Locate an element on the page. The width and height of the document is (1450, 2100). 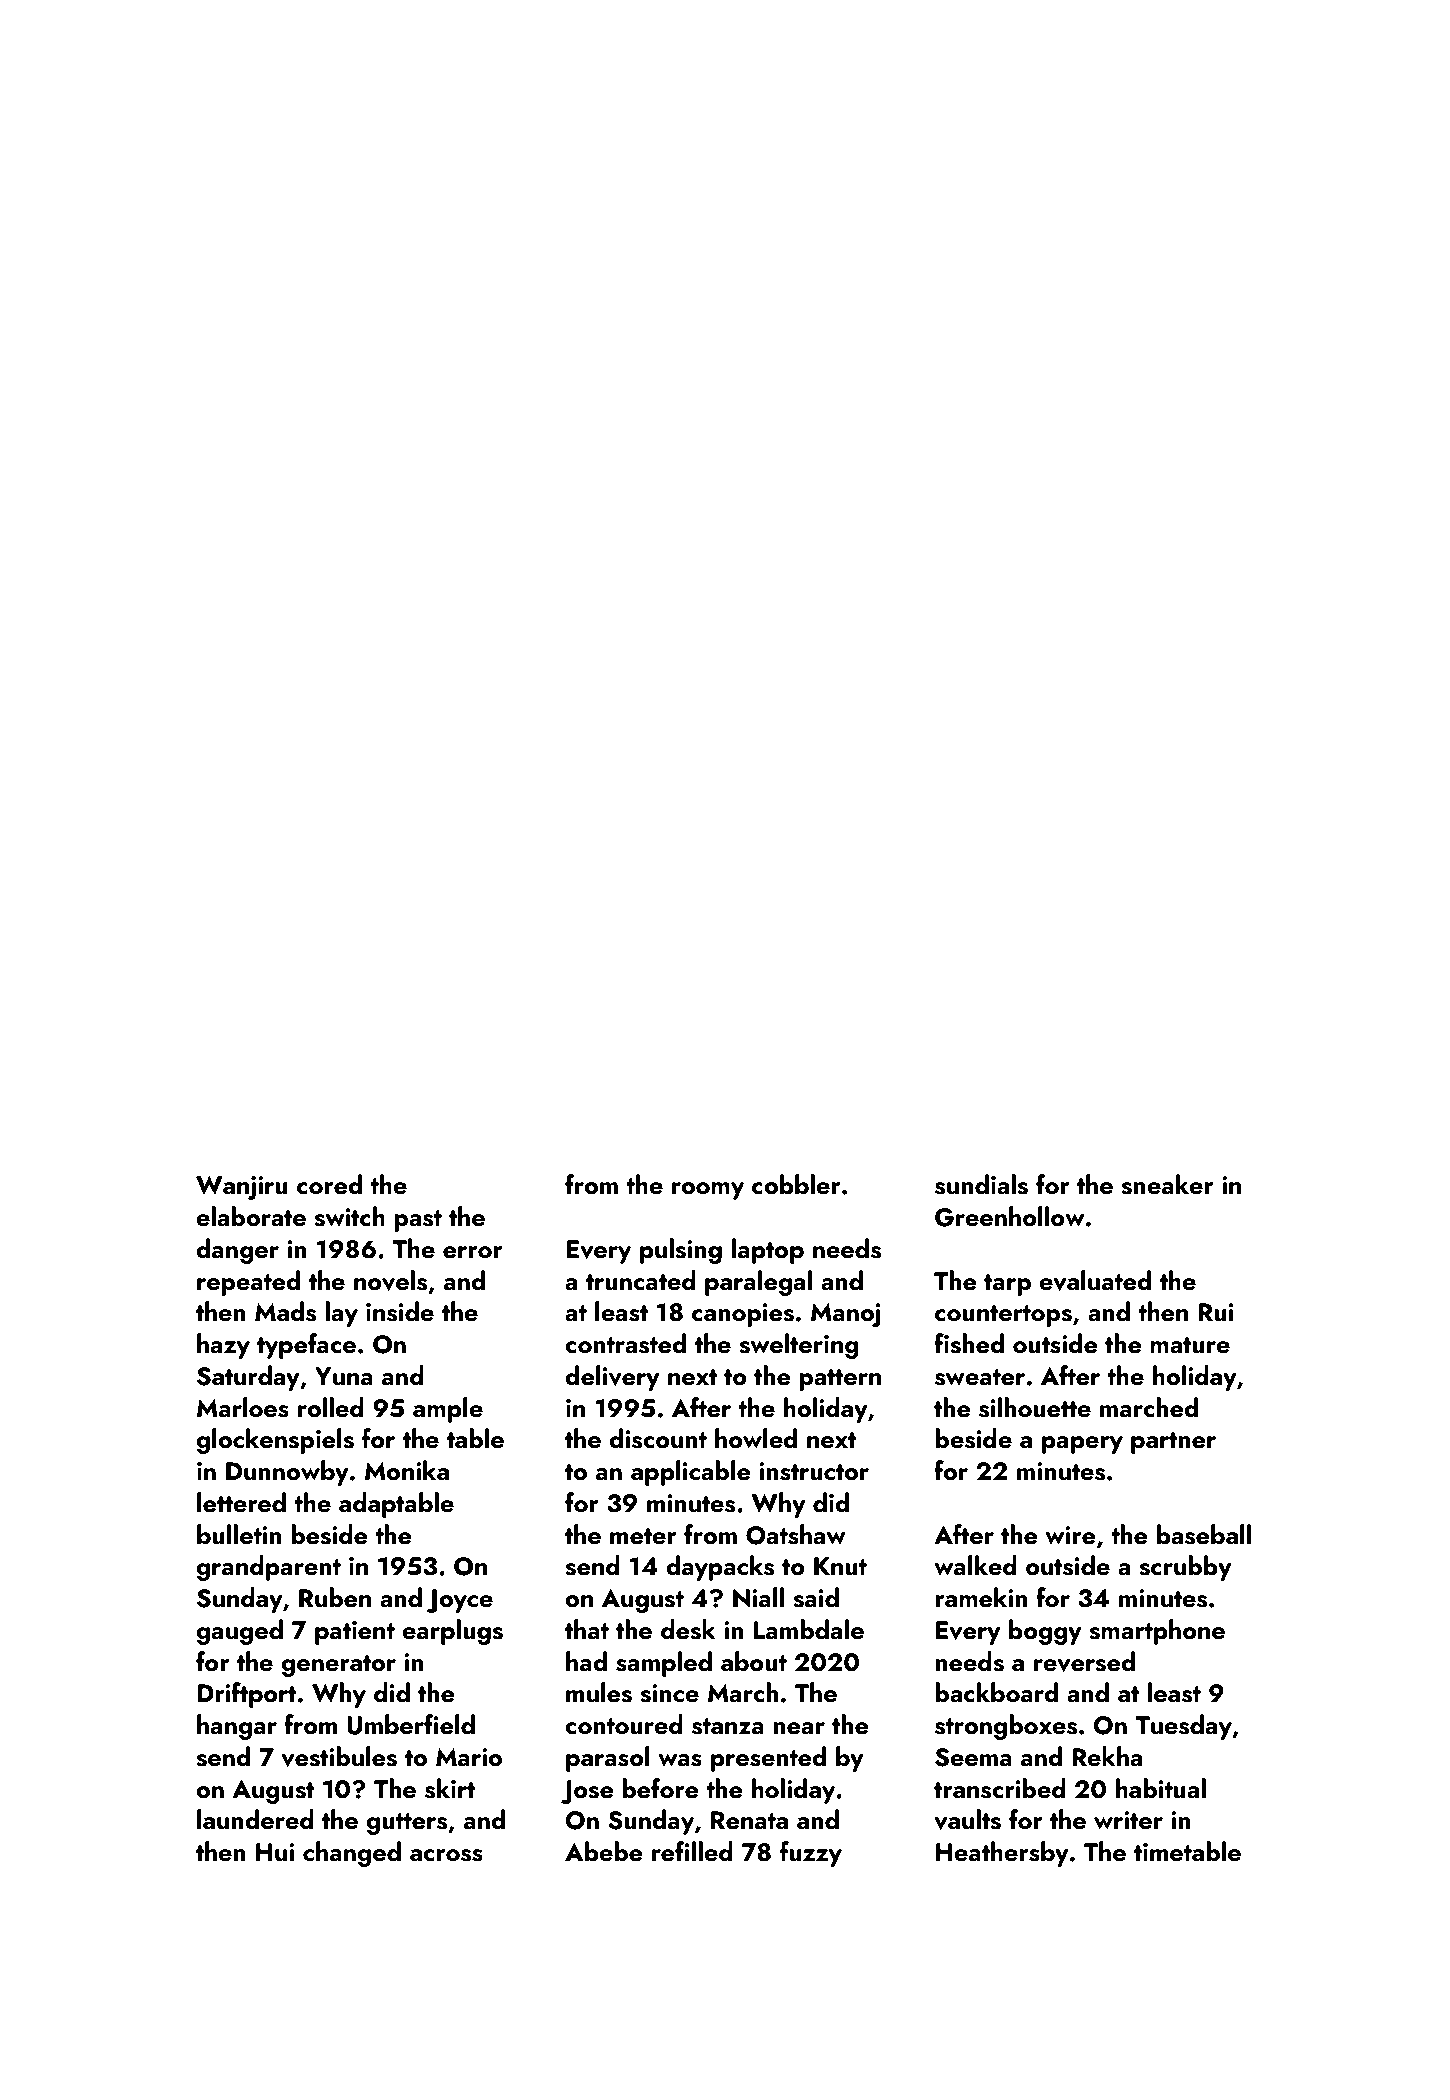
gutters is located at coordinates (406, 1824).
